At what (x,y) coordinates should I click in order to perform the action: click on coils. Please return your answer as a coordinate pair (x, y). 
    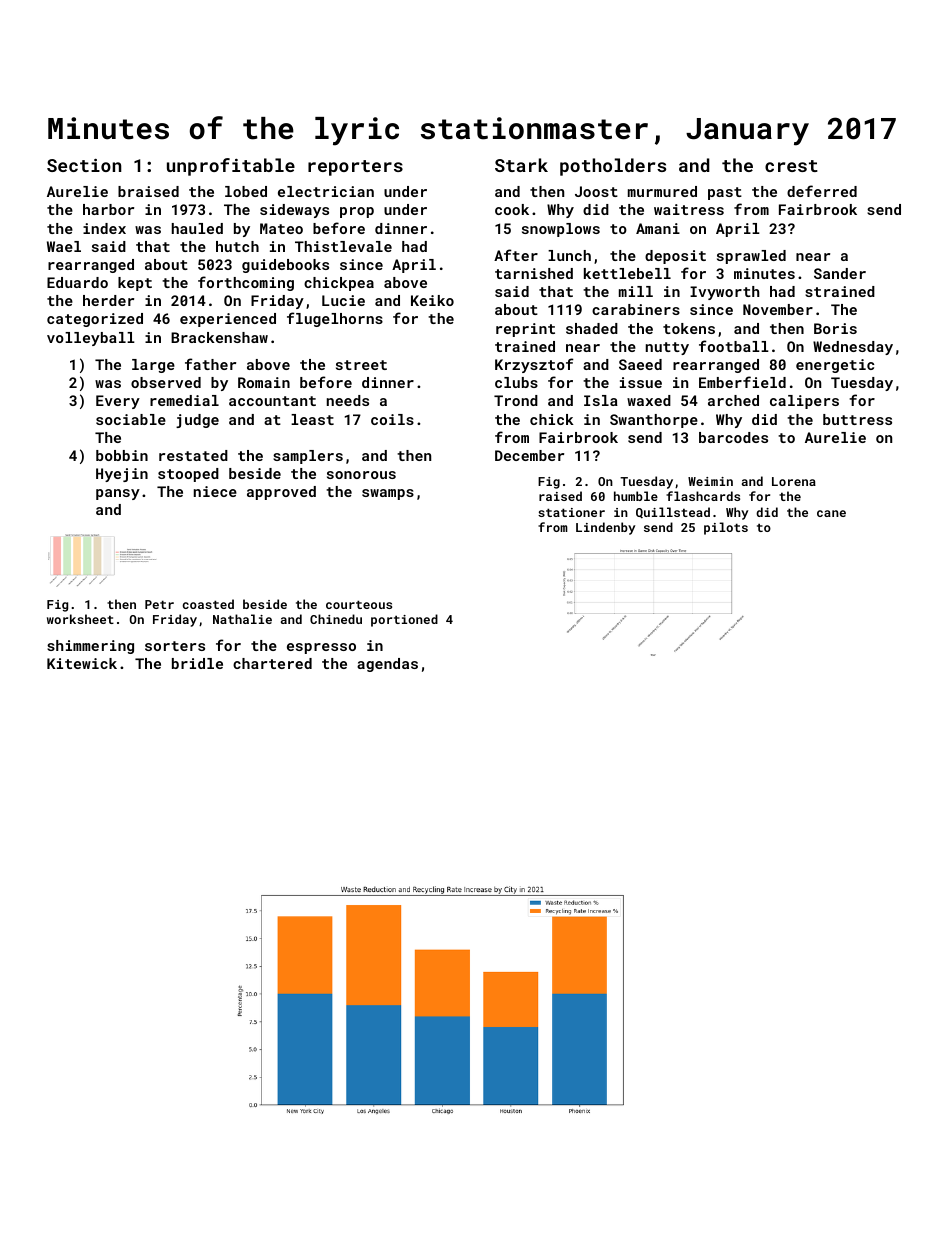
    Looking at the image, I should click on (392, 419).
